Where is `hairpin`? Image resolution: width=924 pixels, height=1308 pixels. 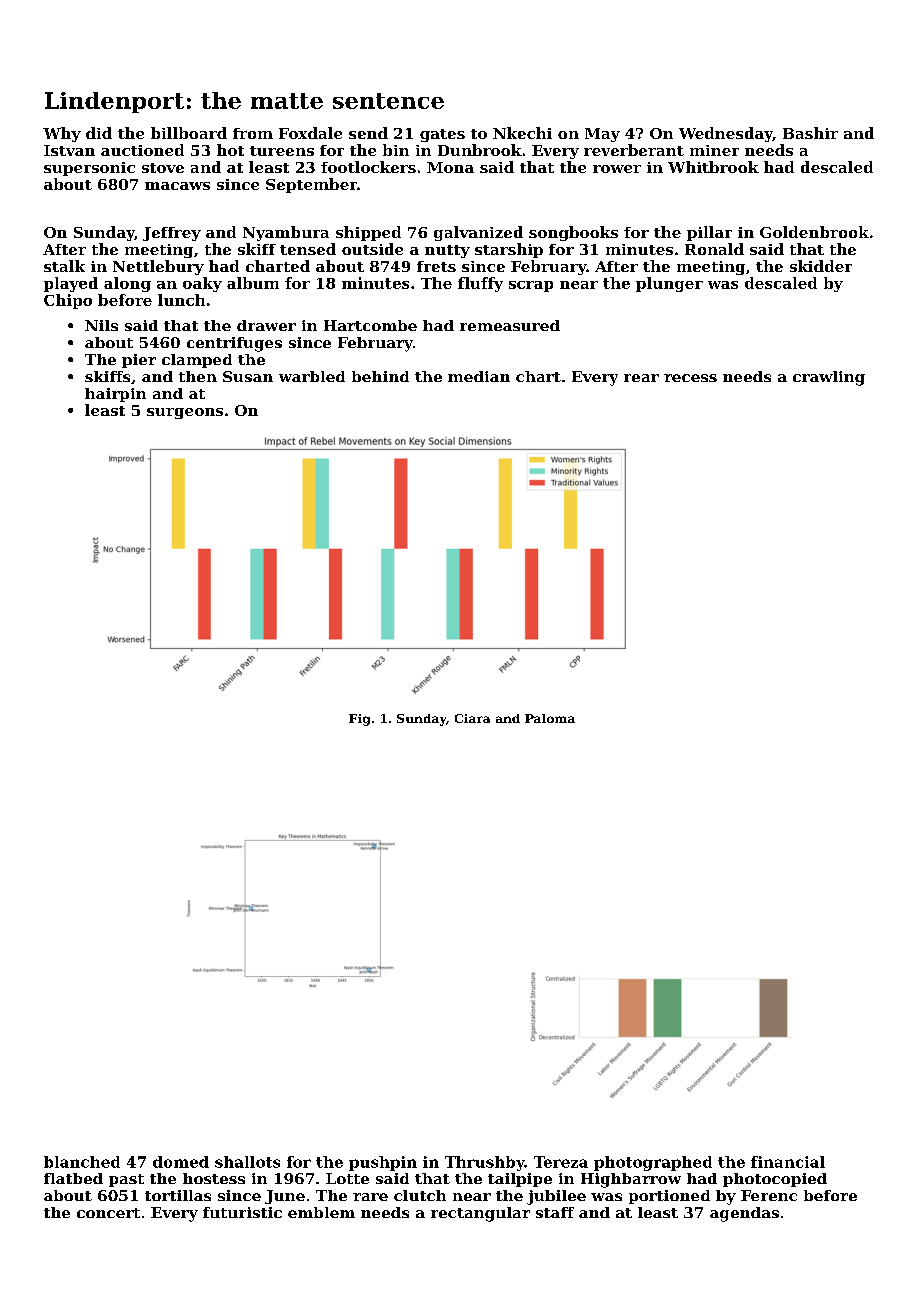
hairpin is located at coordinates (115, 395).
